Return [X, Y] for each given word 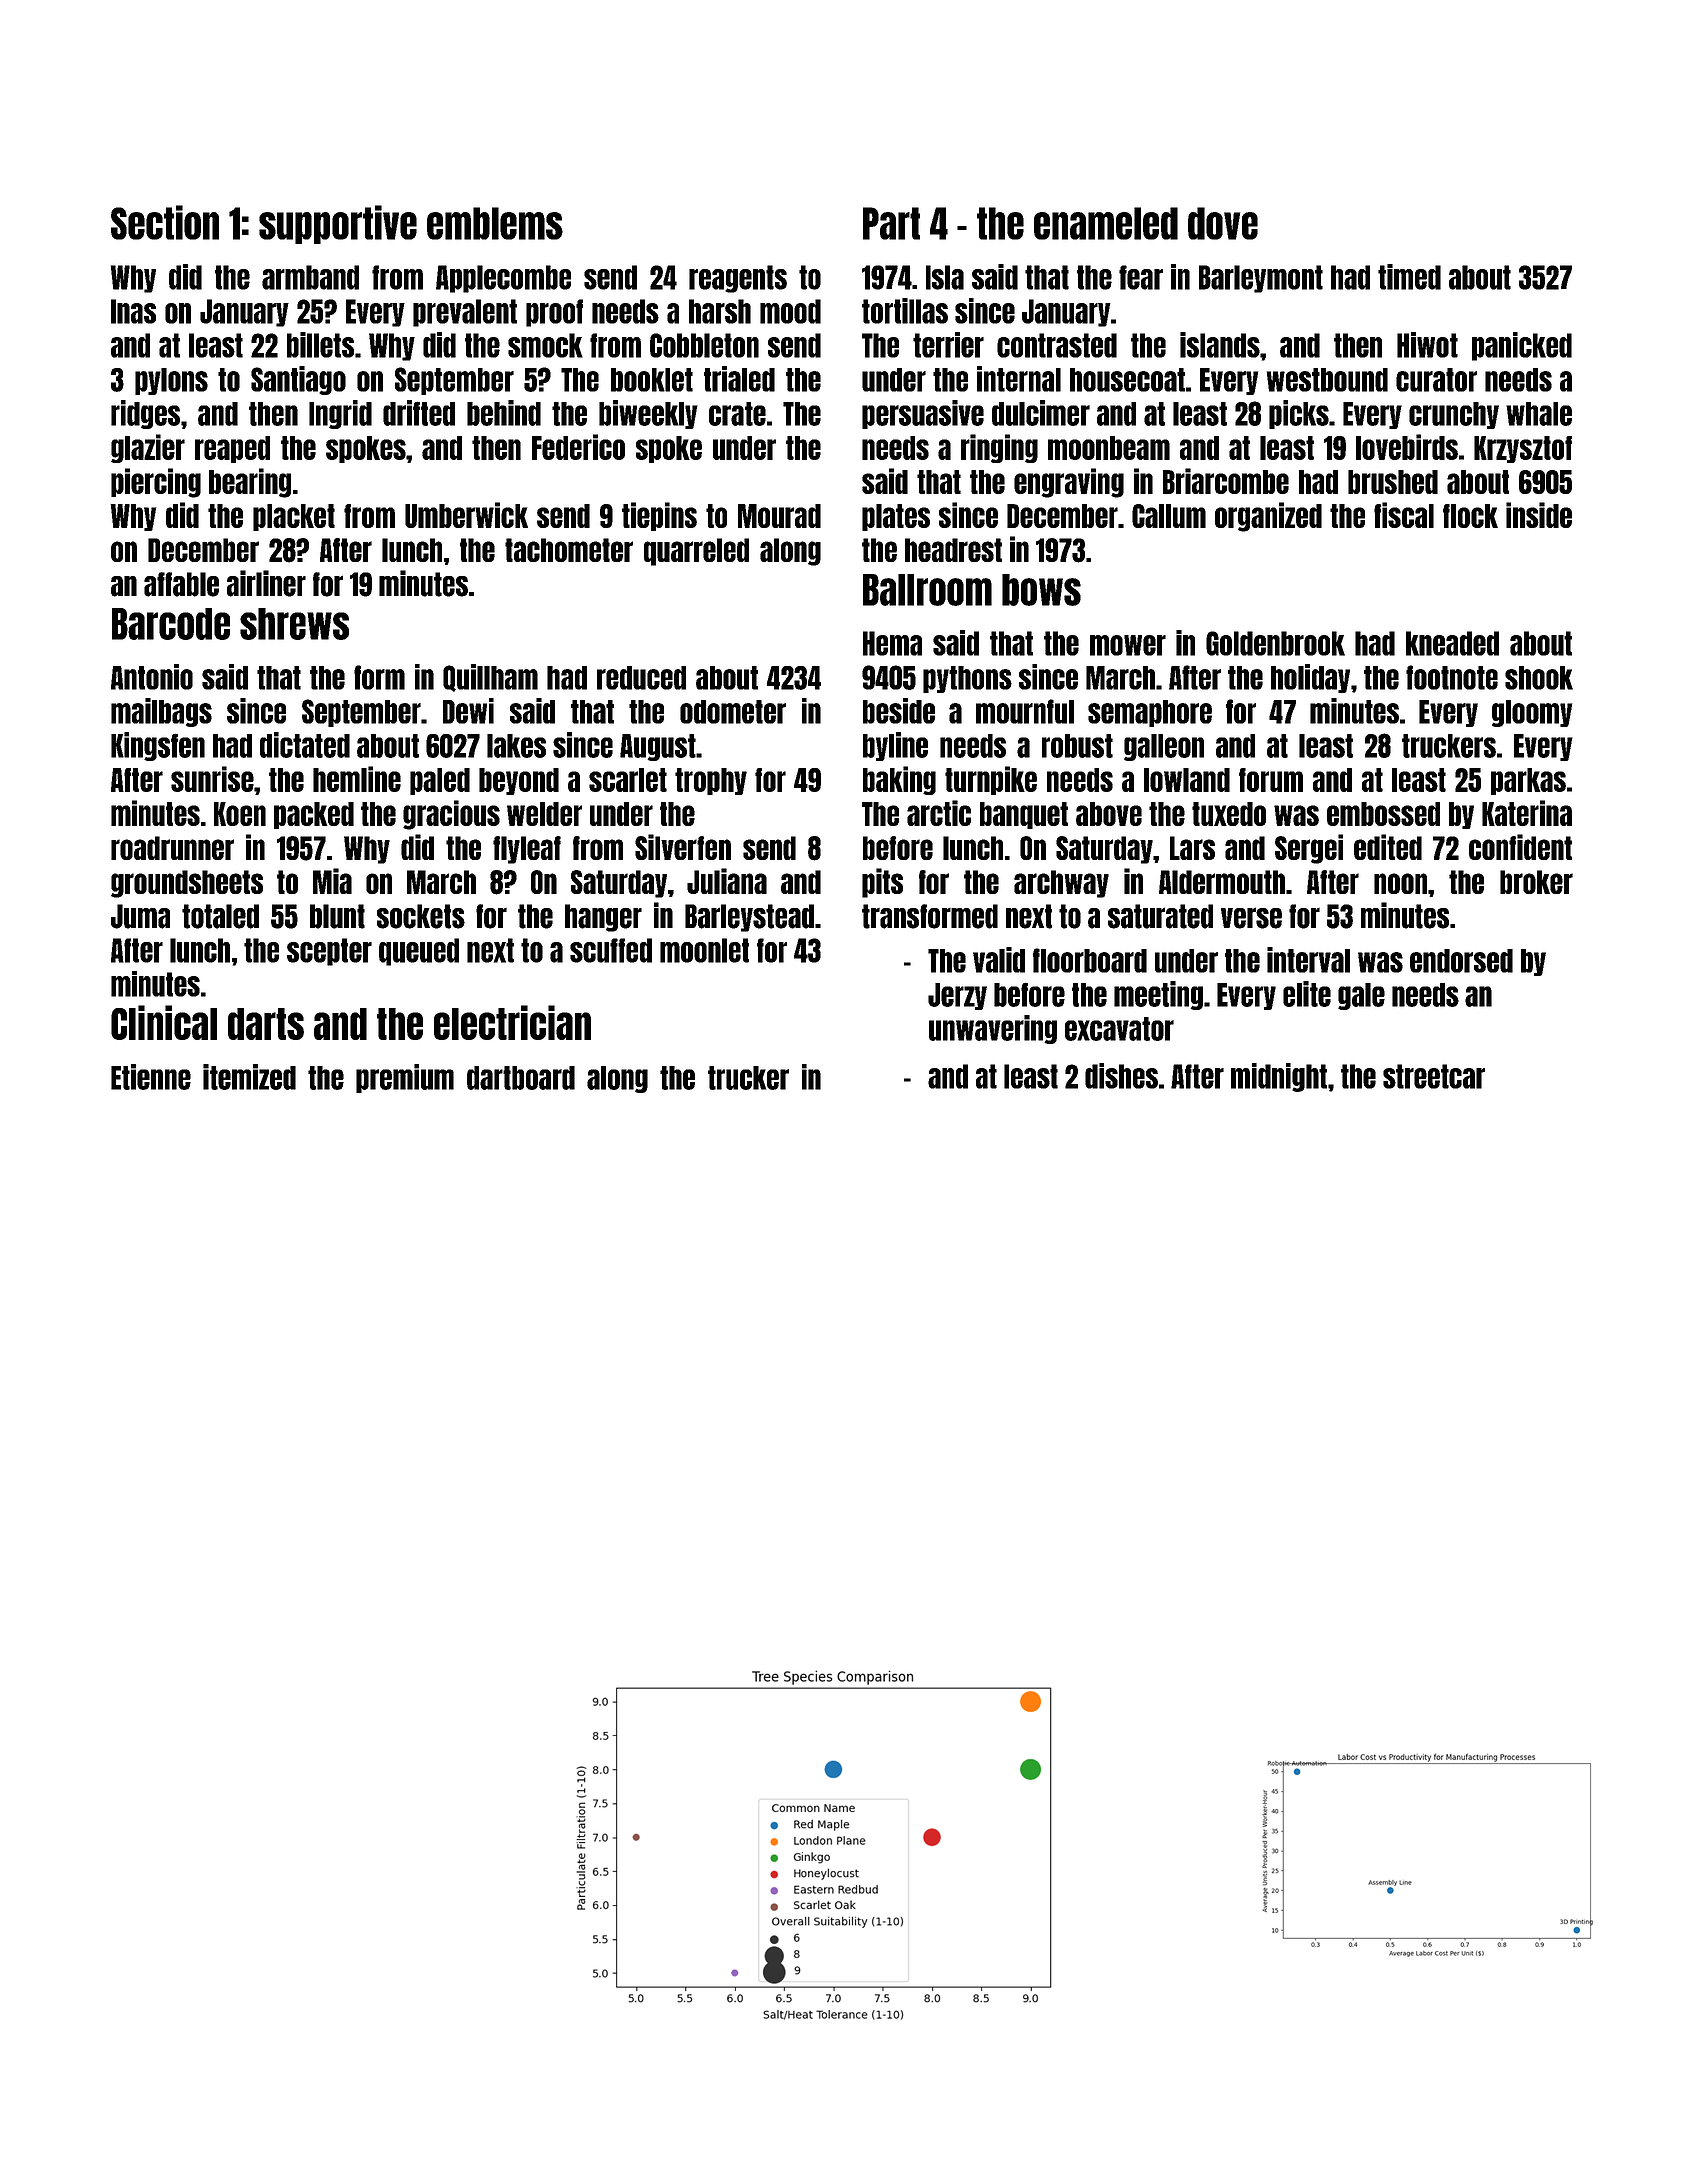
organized [1268, 517]
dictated [305, 745]
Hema [892, 643]
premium [405, 1078]
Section [165, 222]
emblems [495, 223]
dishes [1121, 1076]
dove [1223, 223]
